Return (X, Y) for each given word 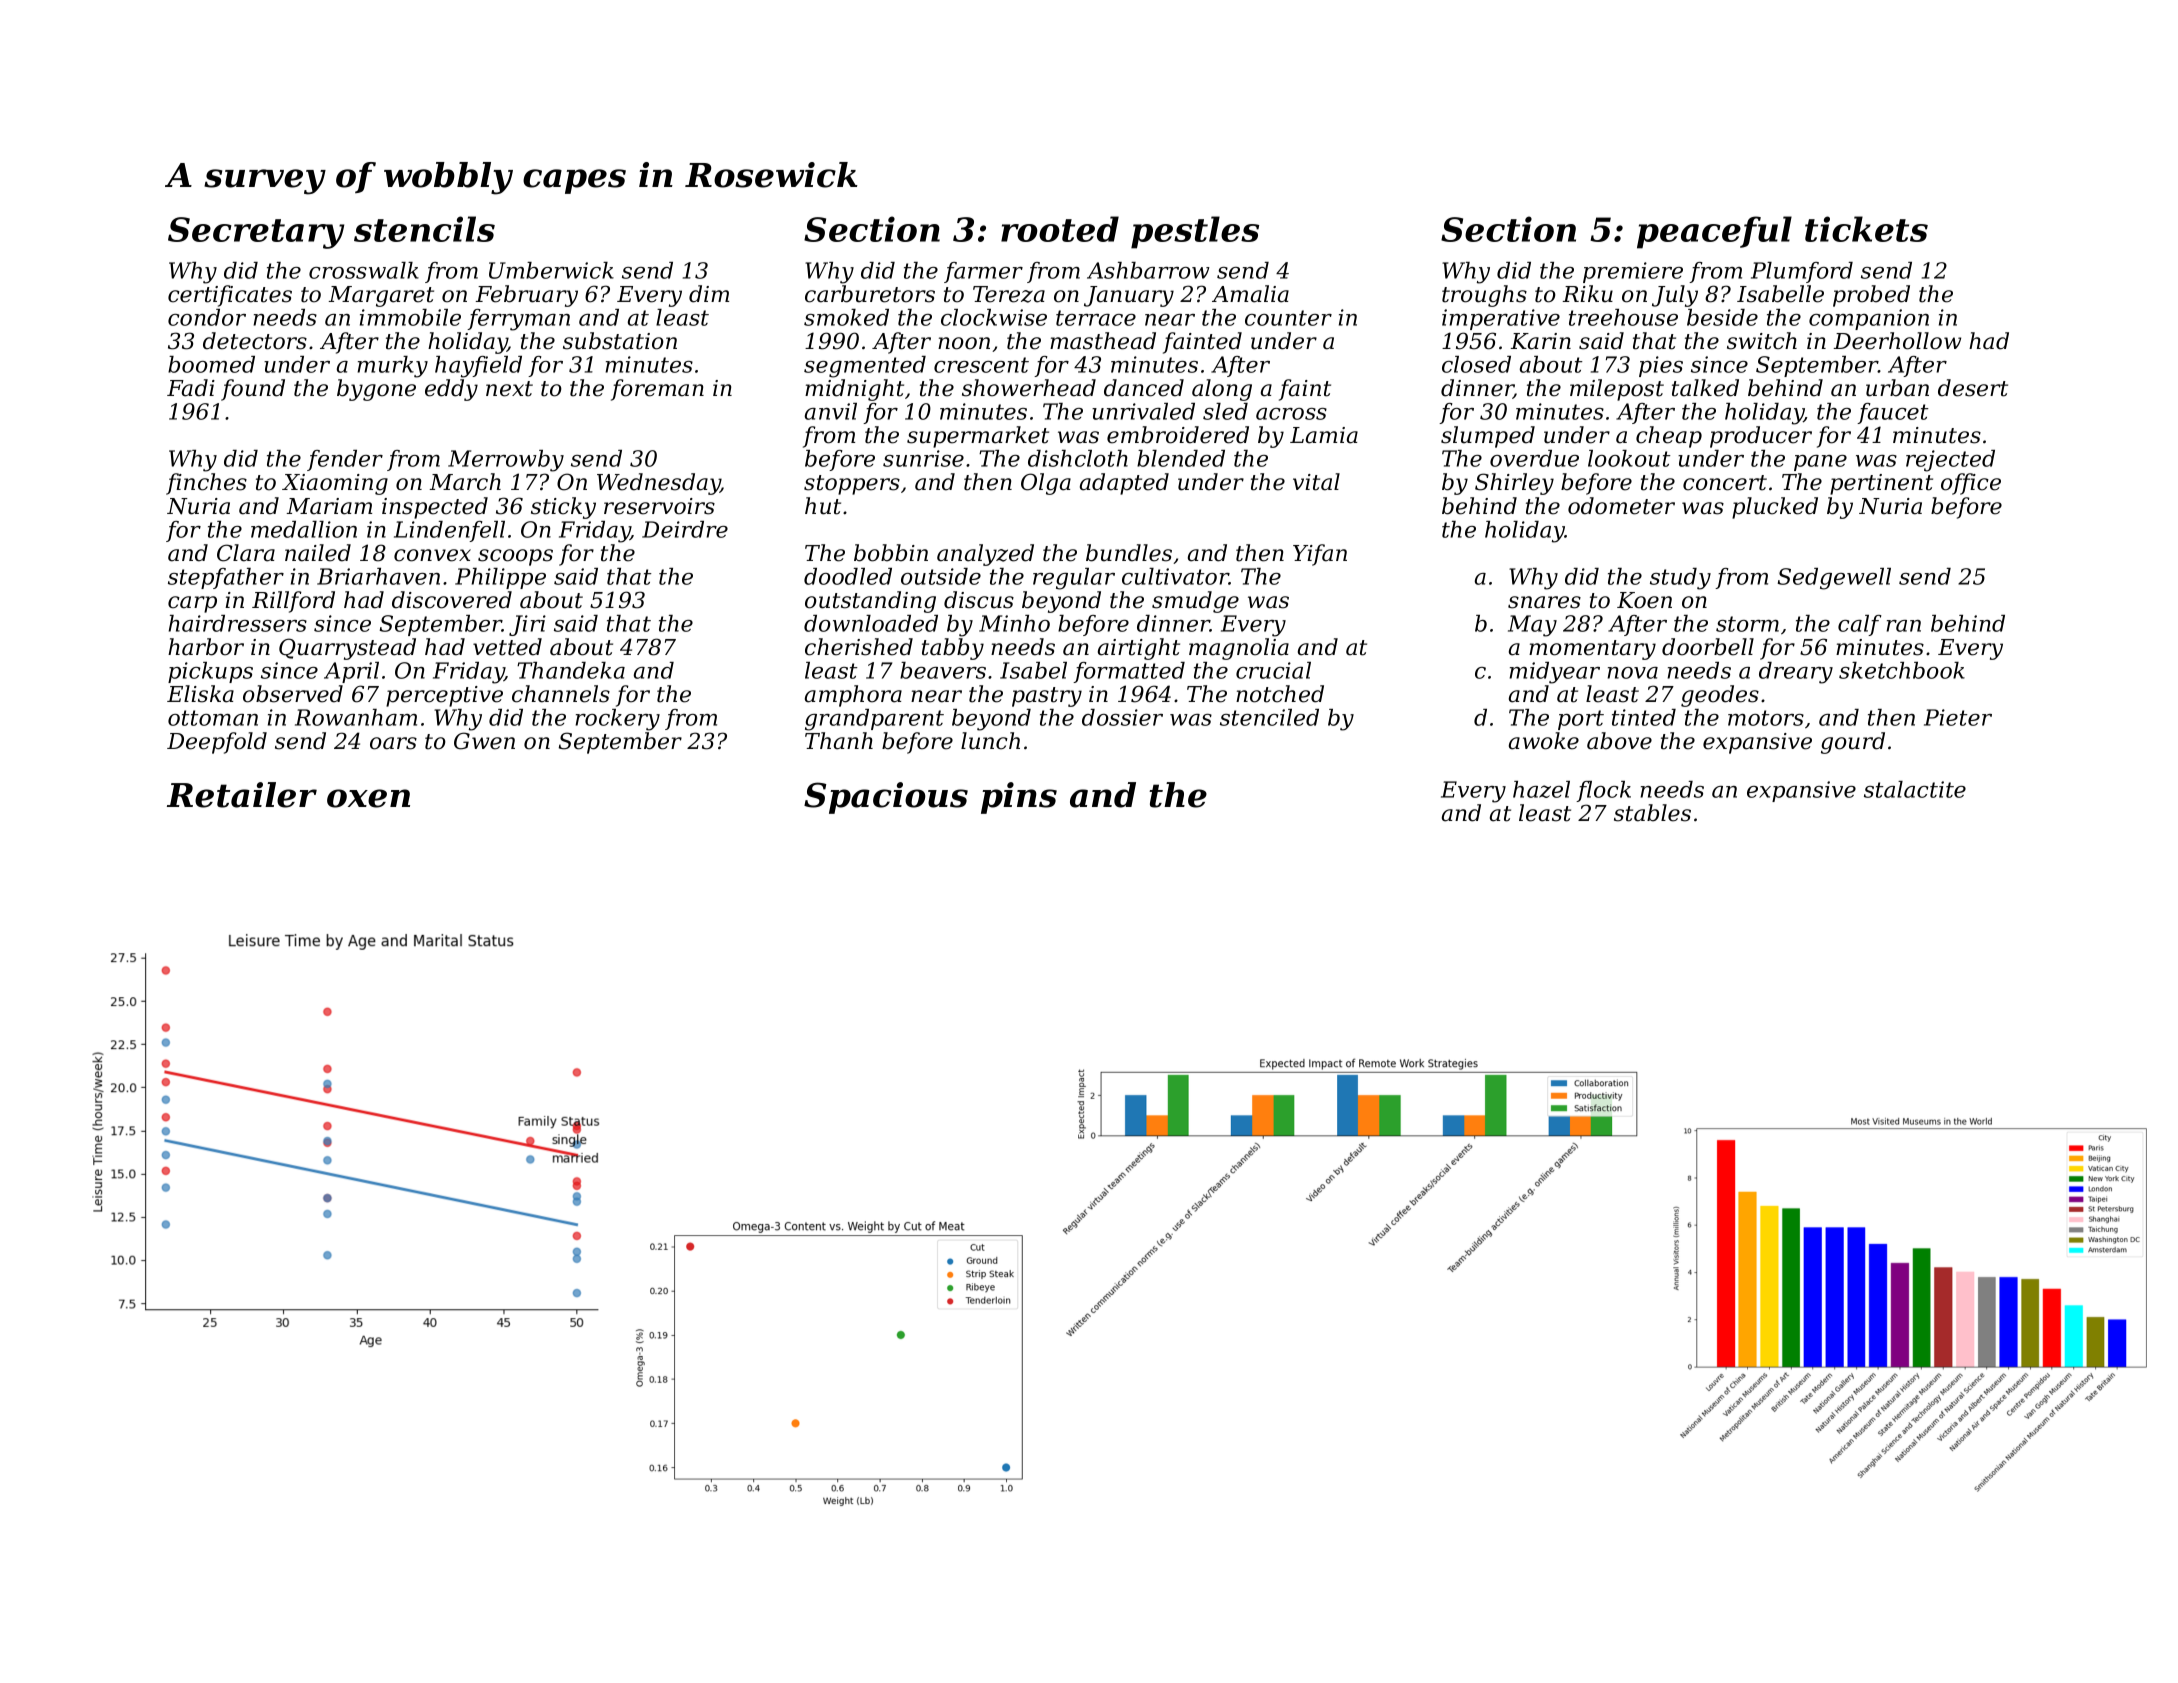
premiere (1633, 272)
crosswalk (364, 270)
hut (823, 506)
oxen (368, 798)
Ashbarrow (1148, 270)
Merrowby (506, 461)
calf (1860, 625)
